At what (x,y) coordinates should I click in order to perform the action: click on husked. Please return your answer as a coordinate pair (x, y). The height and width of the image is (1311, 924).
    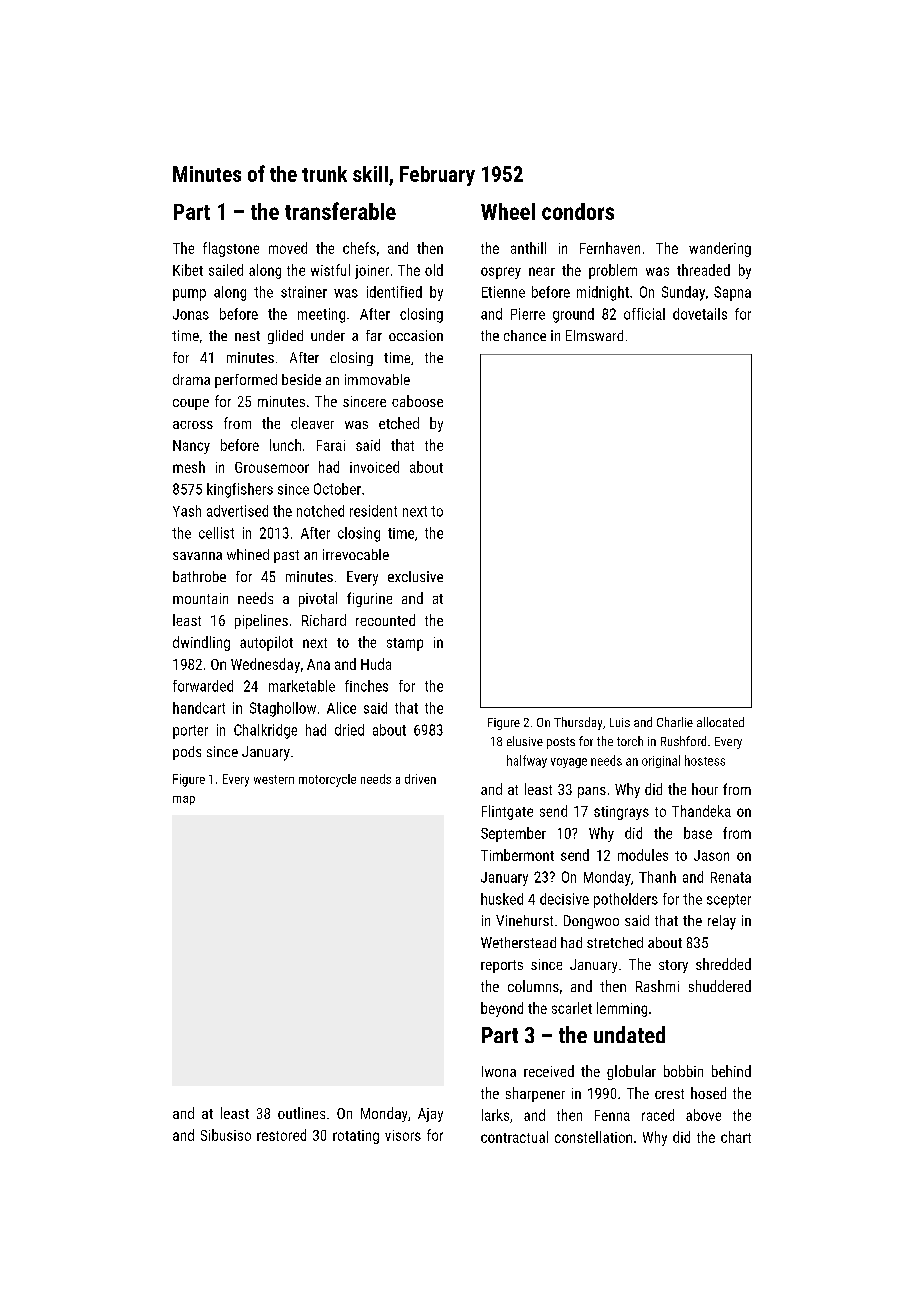
    Looking at the image, I should click on (502, 899).
